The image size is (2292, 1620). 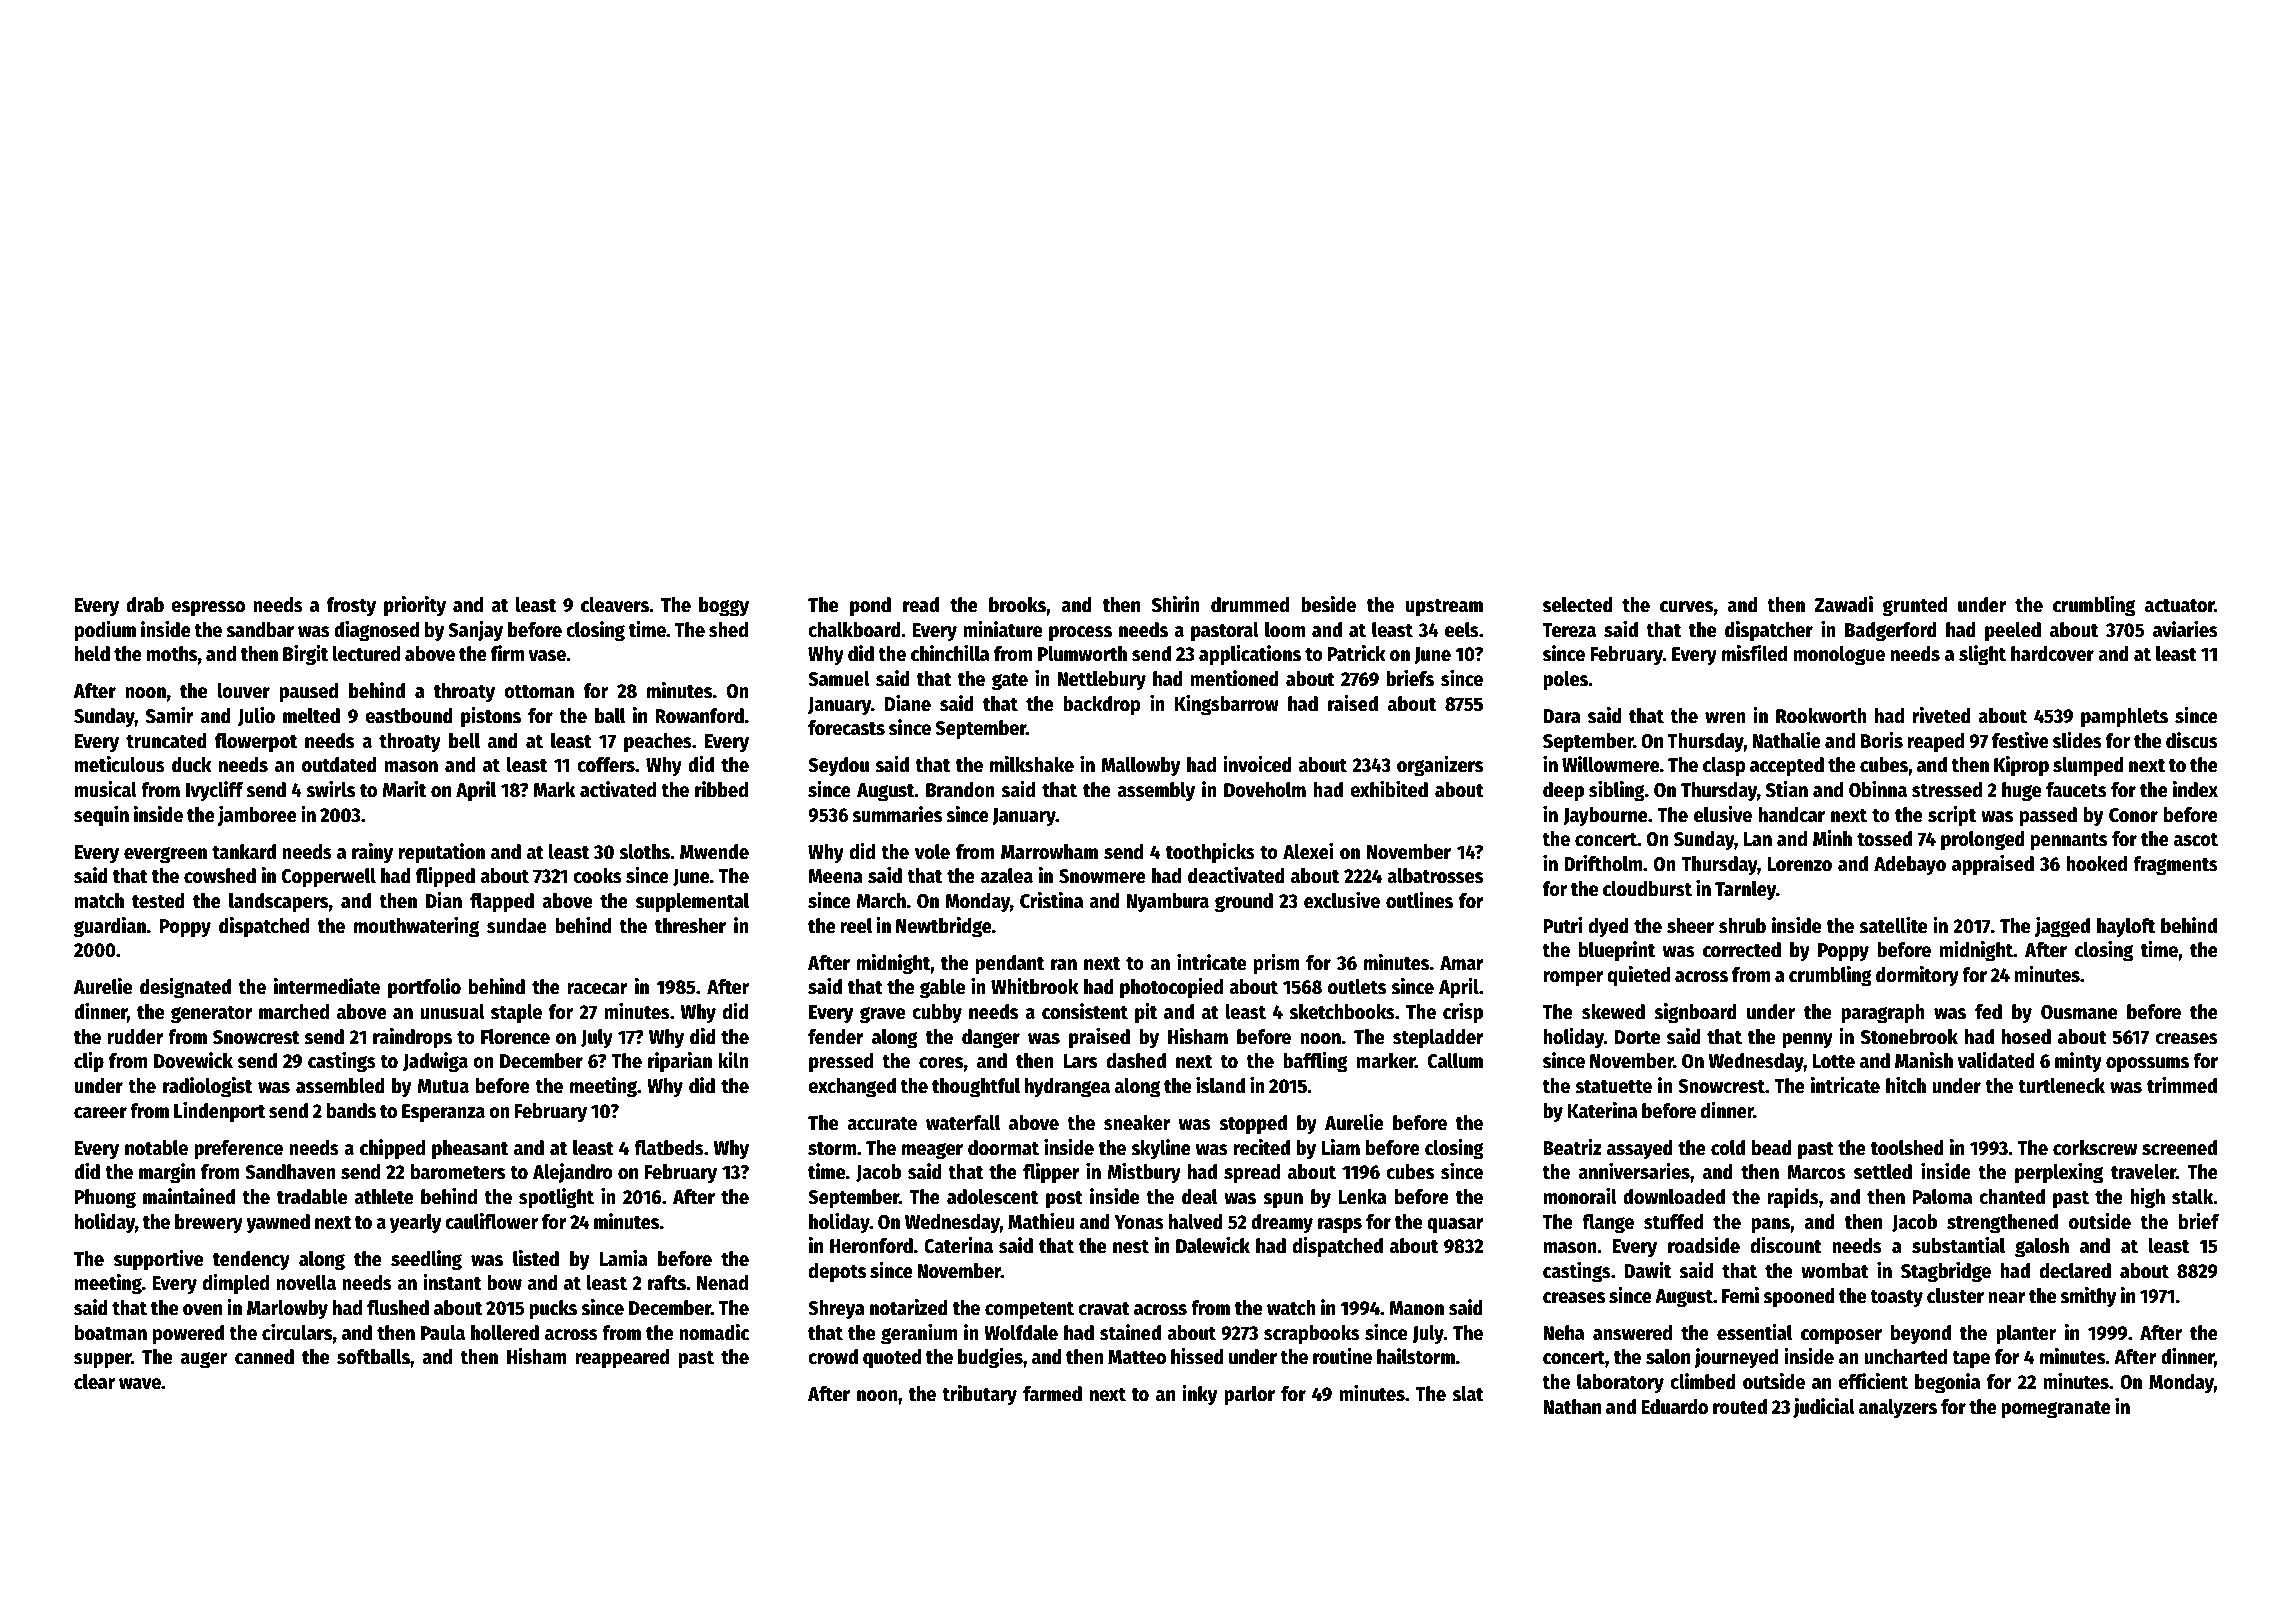 What do you see at coordinates (2195, 789) in the image?
I see `index` at bounding box center [2195, 789].
